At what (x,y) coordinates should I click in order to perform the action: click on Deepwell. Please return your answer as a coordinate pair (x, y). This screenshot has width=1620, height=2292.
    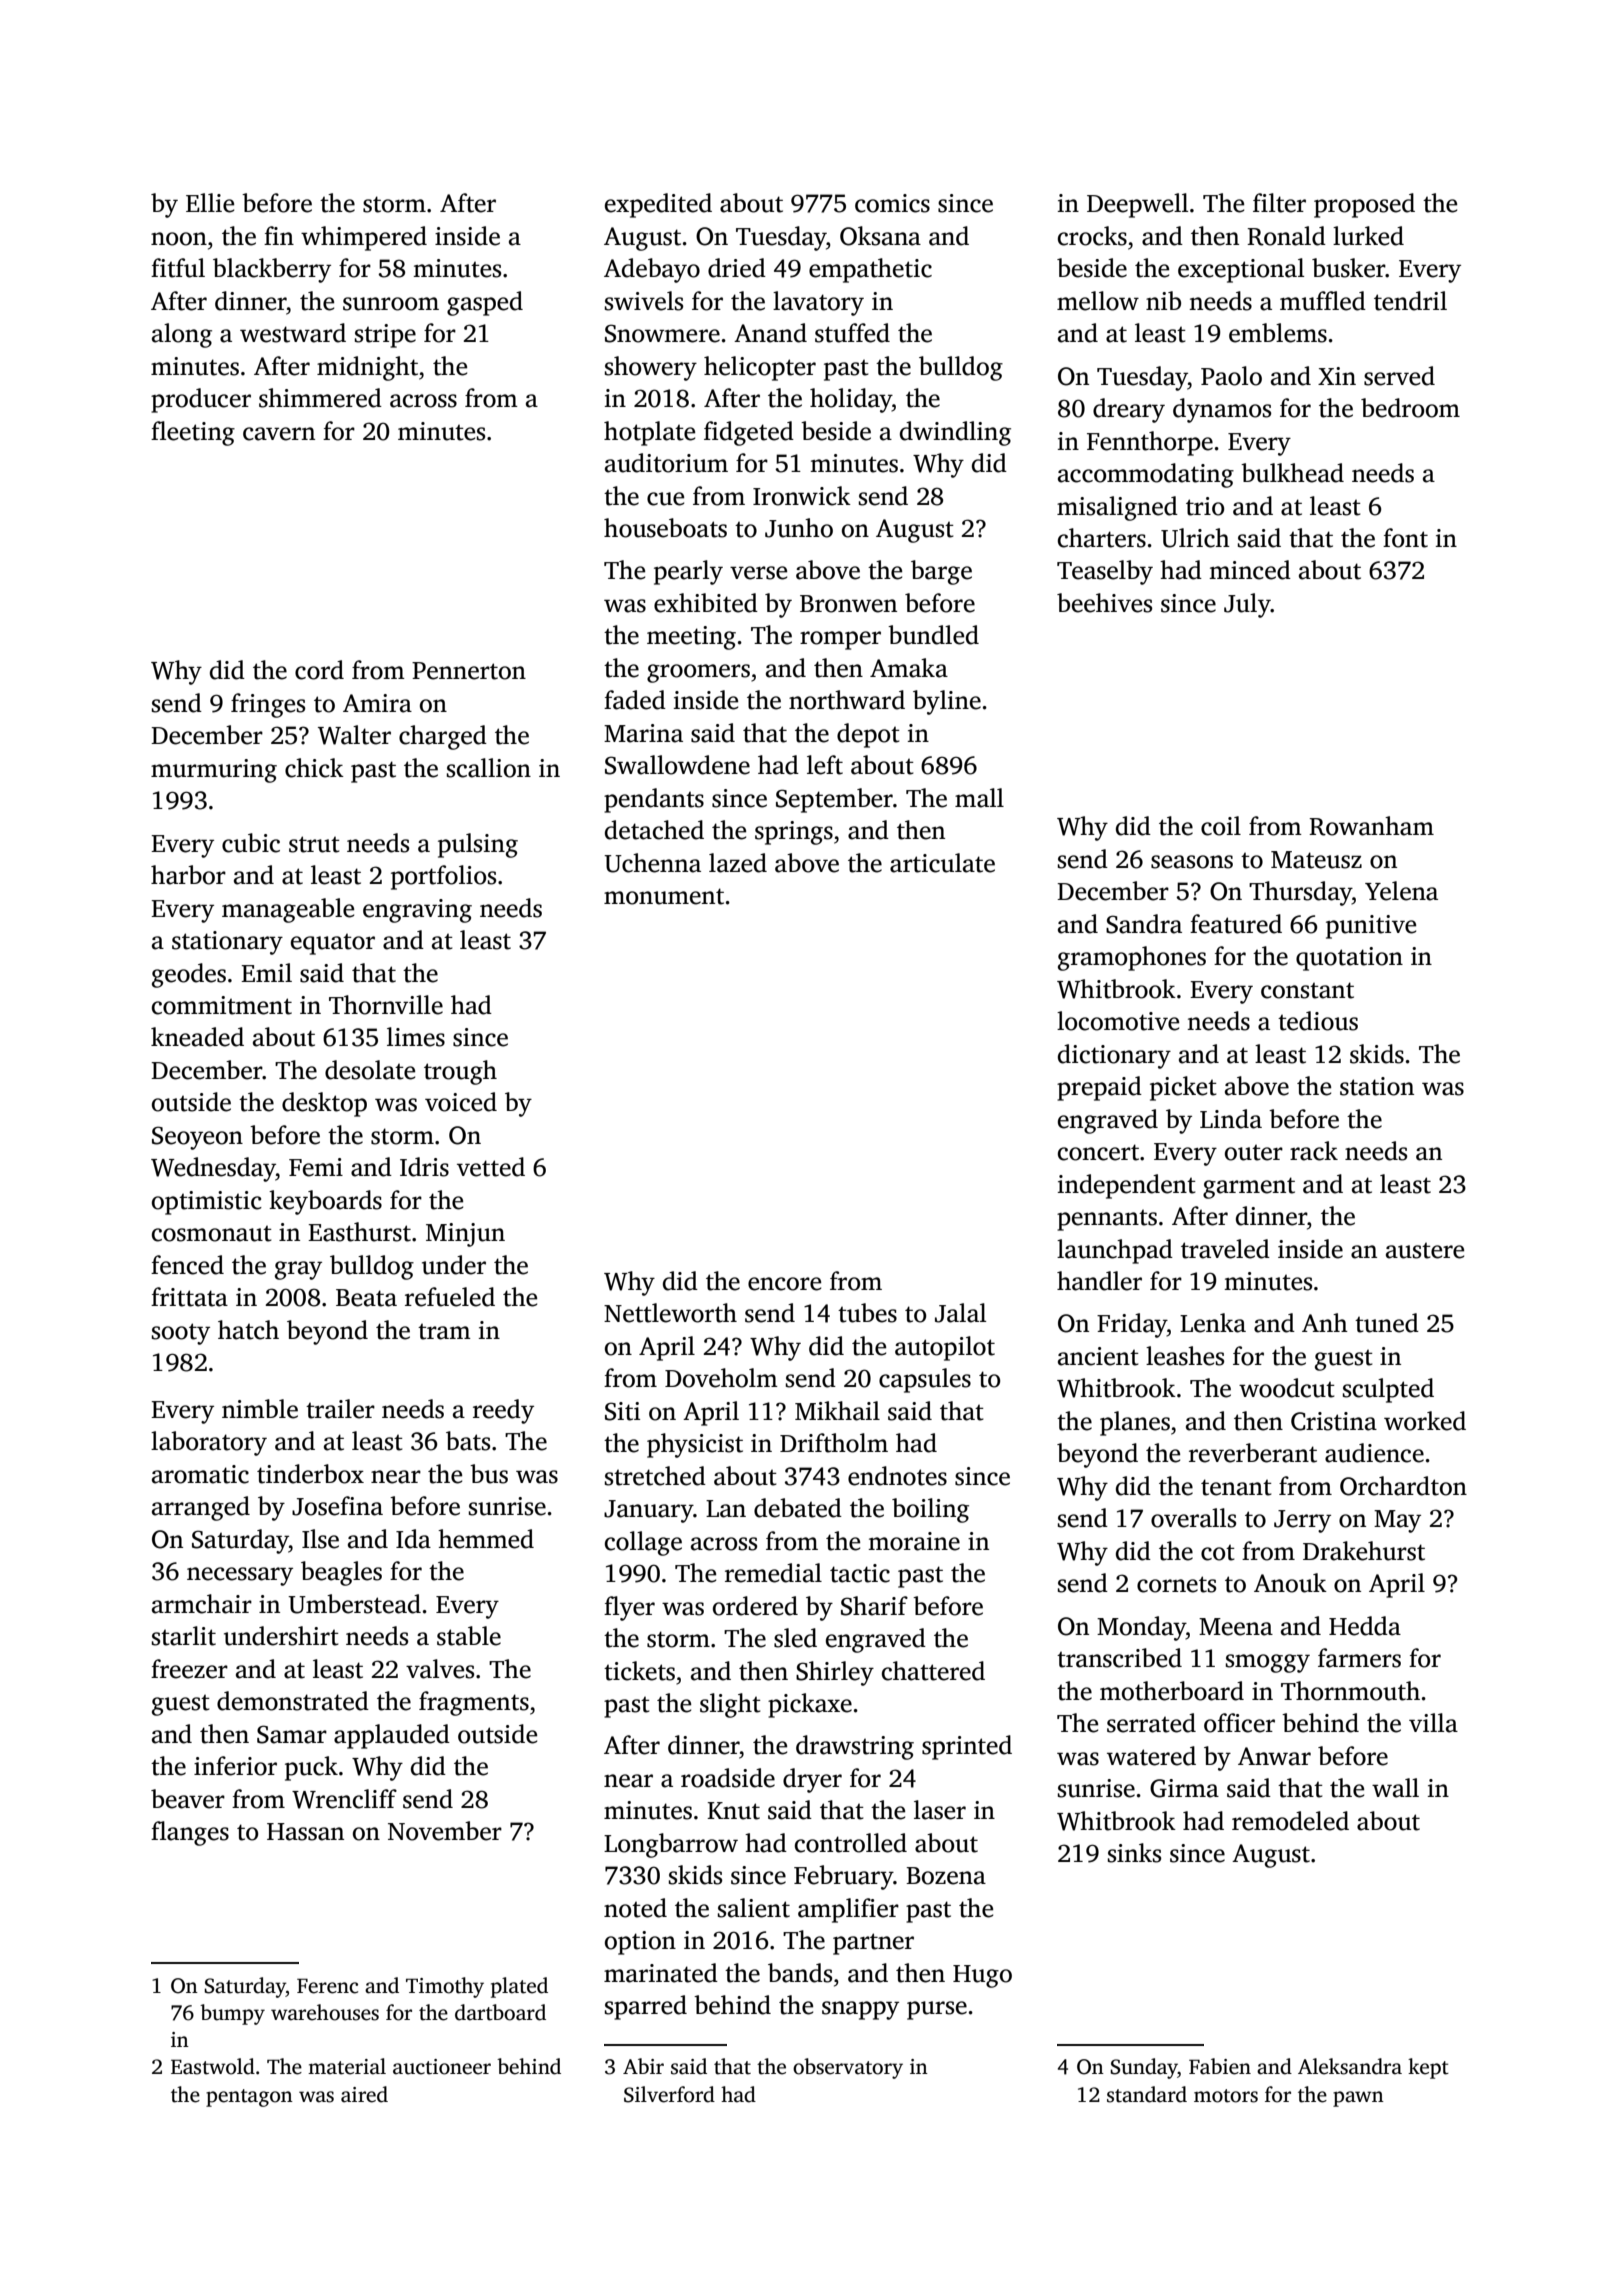
    Looking at the image, I should click on (1137, 205).
